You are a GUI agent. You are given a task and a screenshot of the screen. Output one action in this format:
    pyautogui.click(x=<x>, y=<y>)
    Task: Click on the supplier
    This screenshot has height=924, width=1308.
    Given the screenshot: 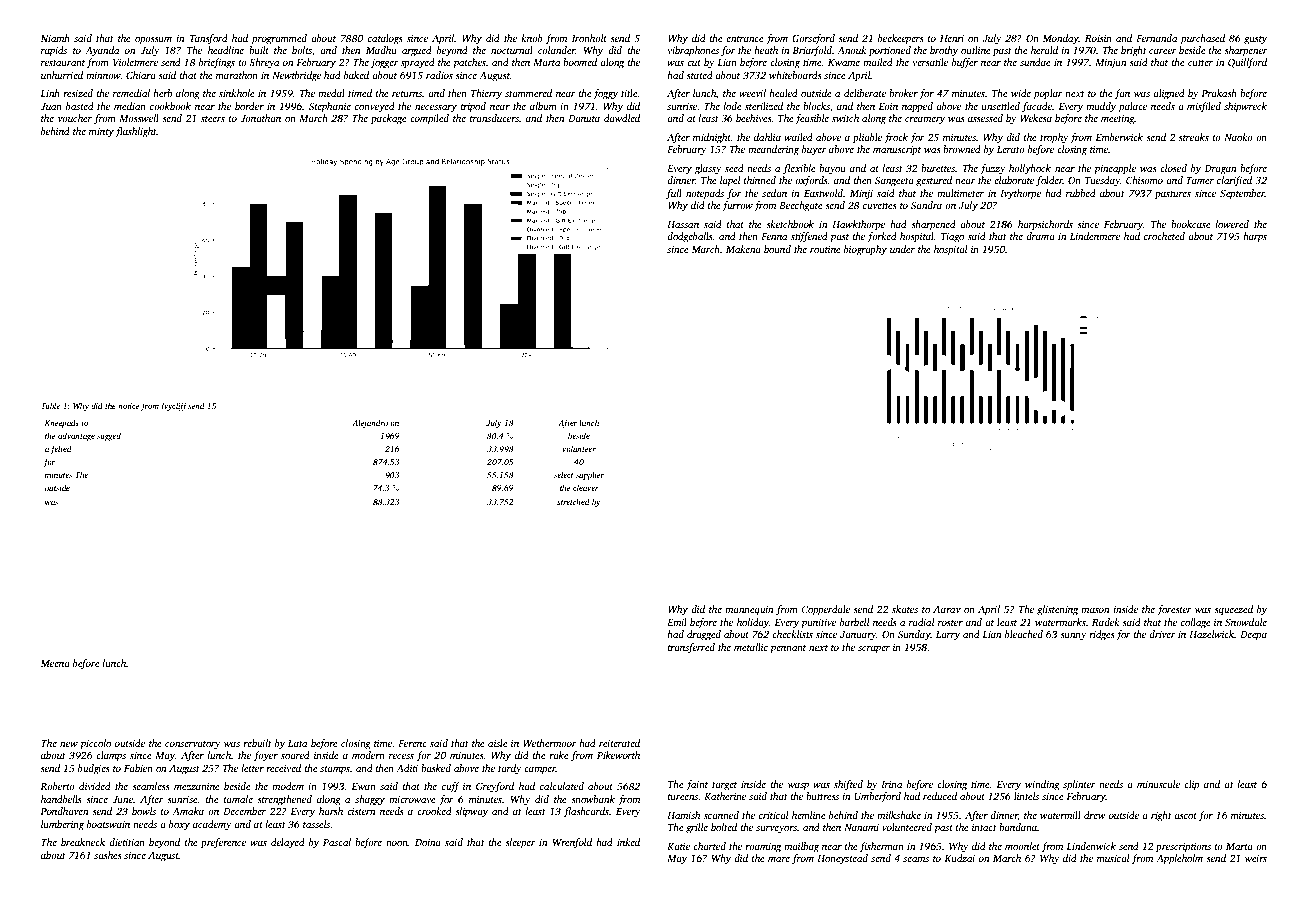 What is the action you would take?
    pyautogui.click(x=590, y=475)
